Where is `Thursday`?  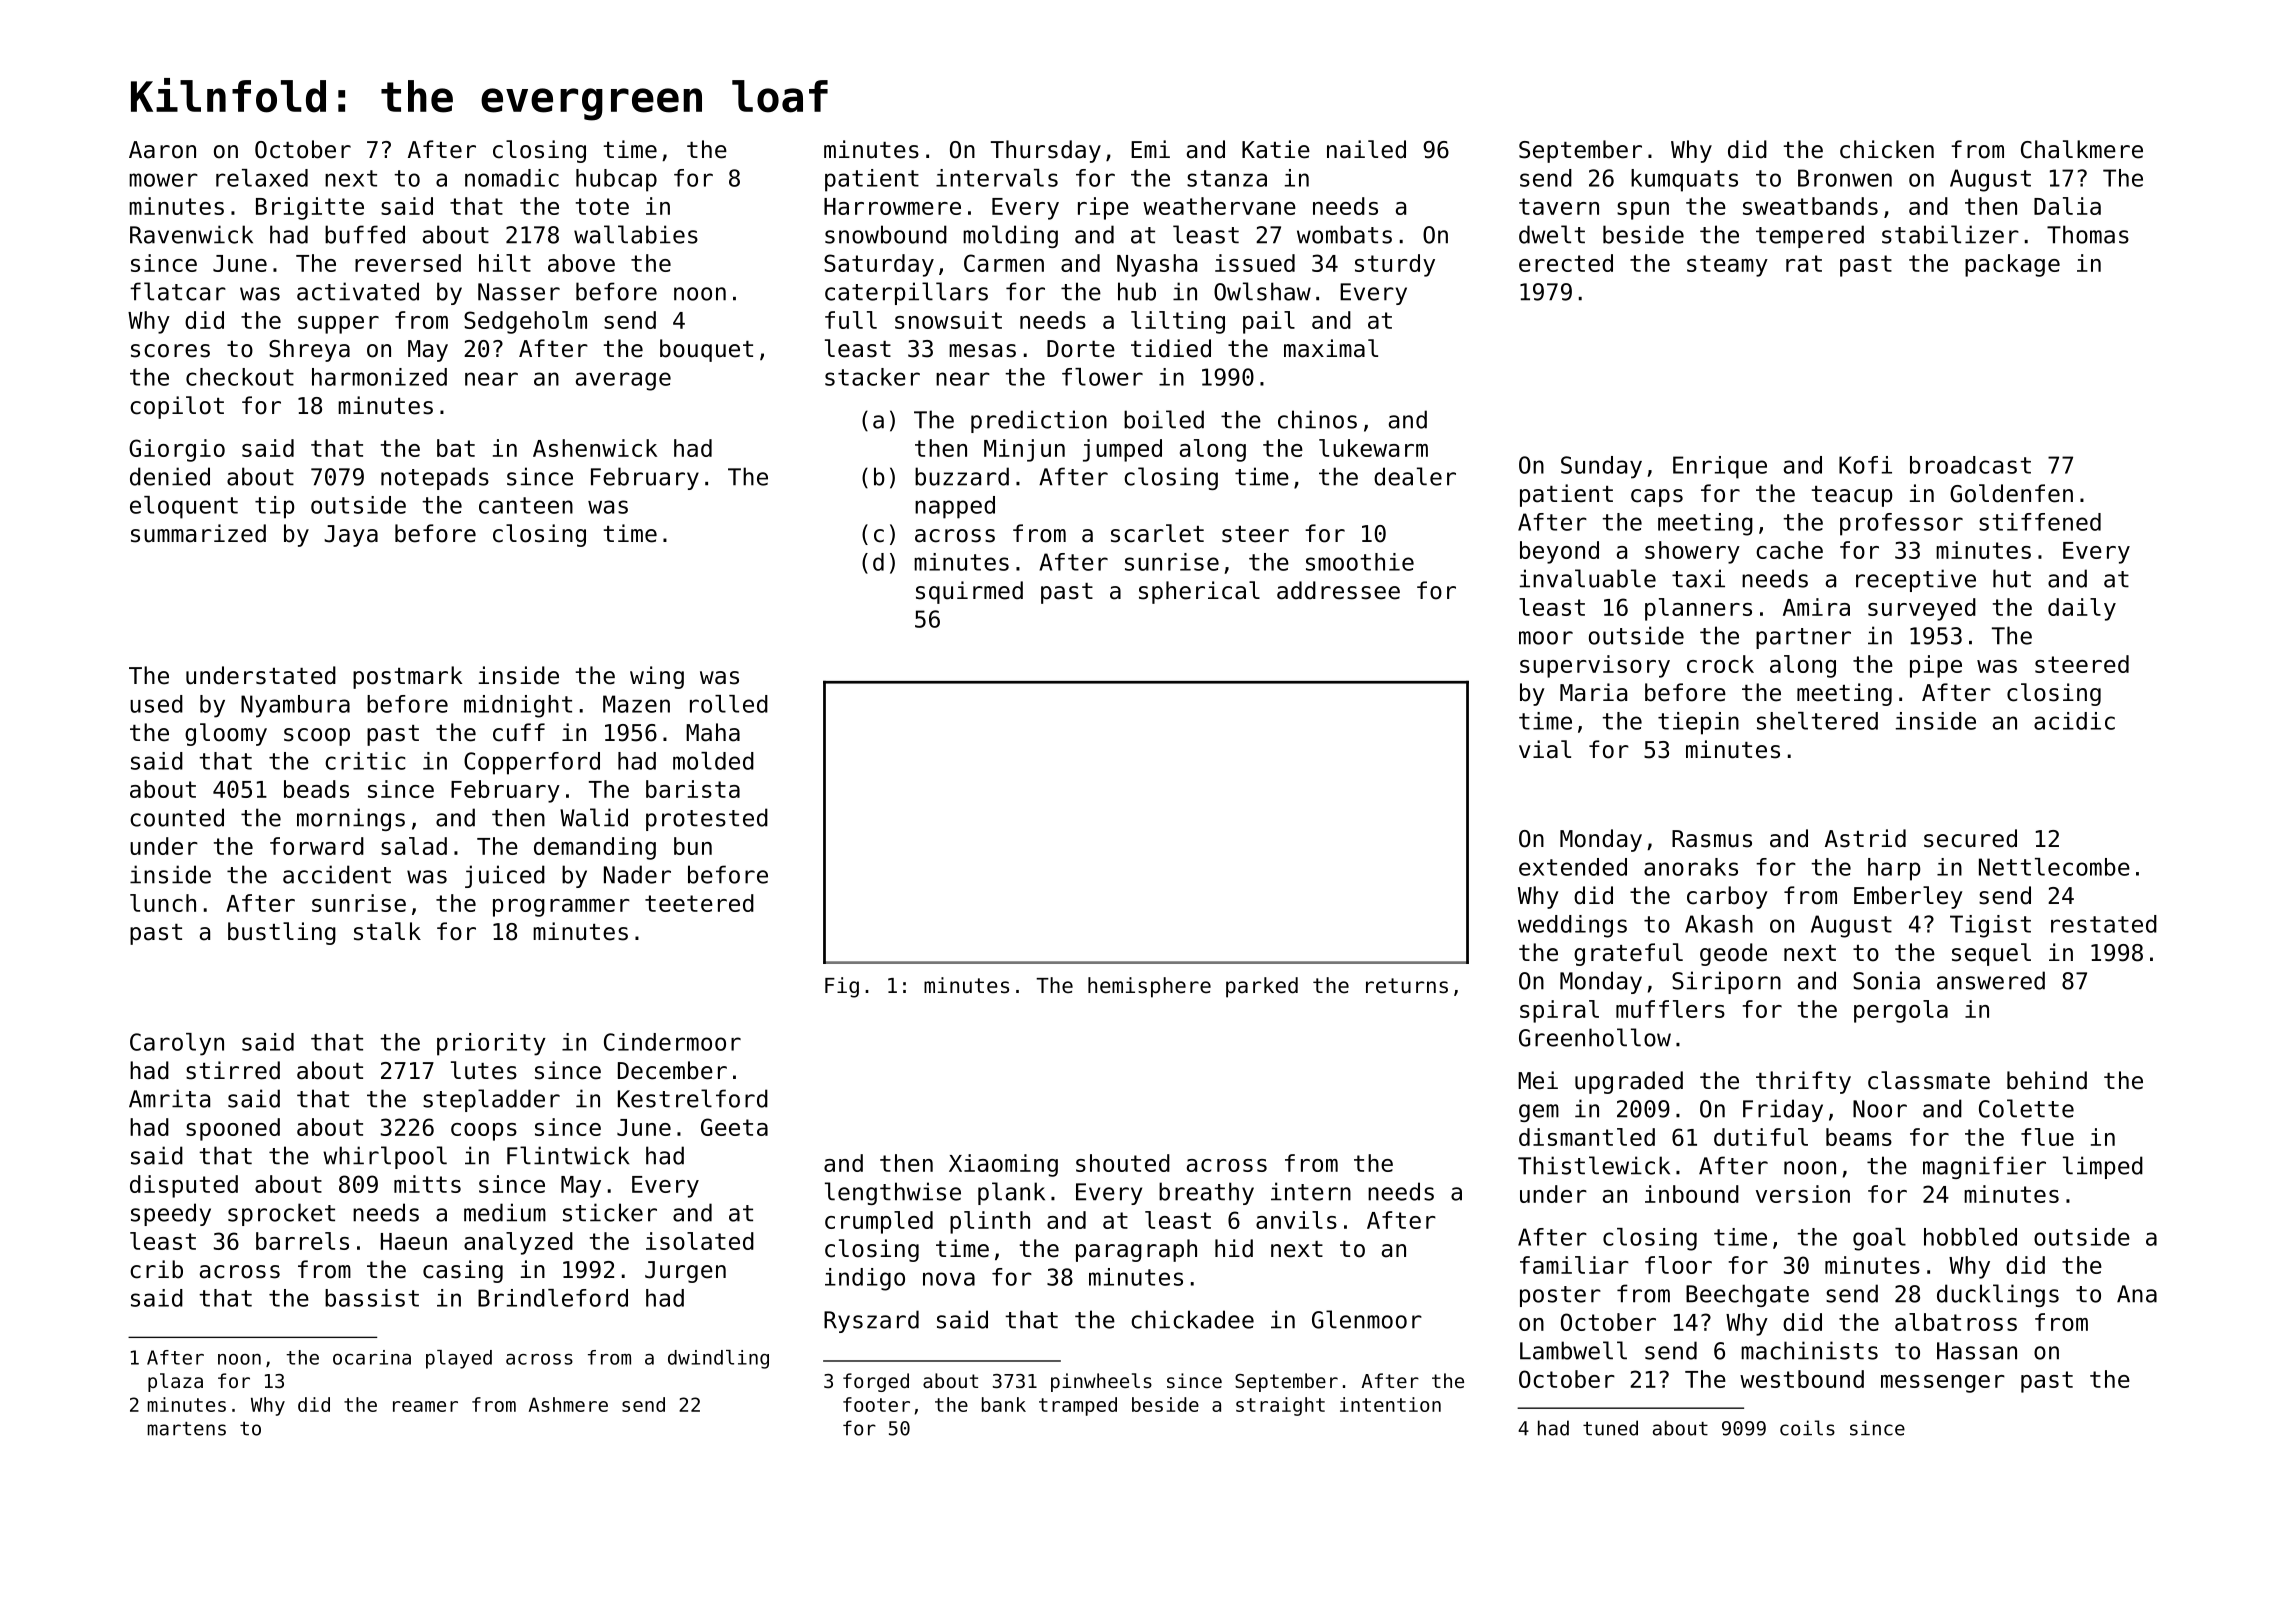
Thursday is located at coordinates (1046, 151).
